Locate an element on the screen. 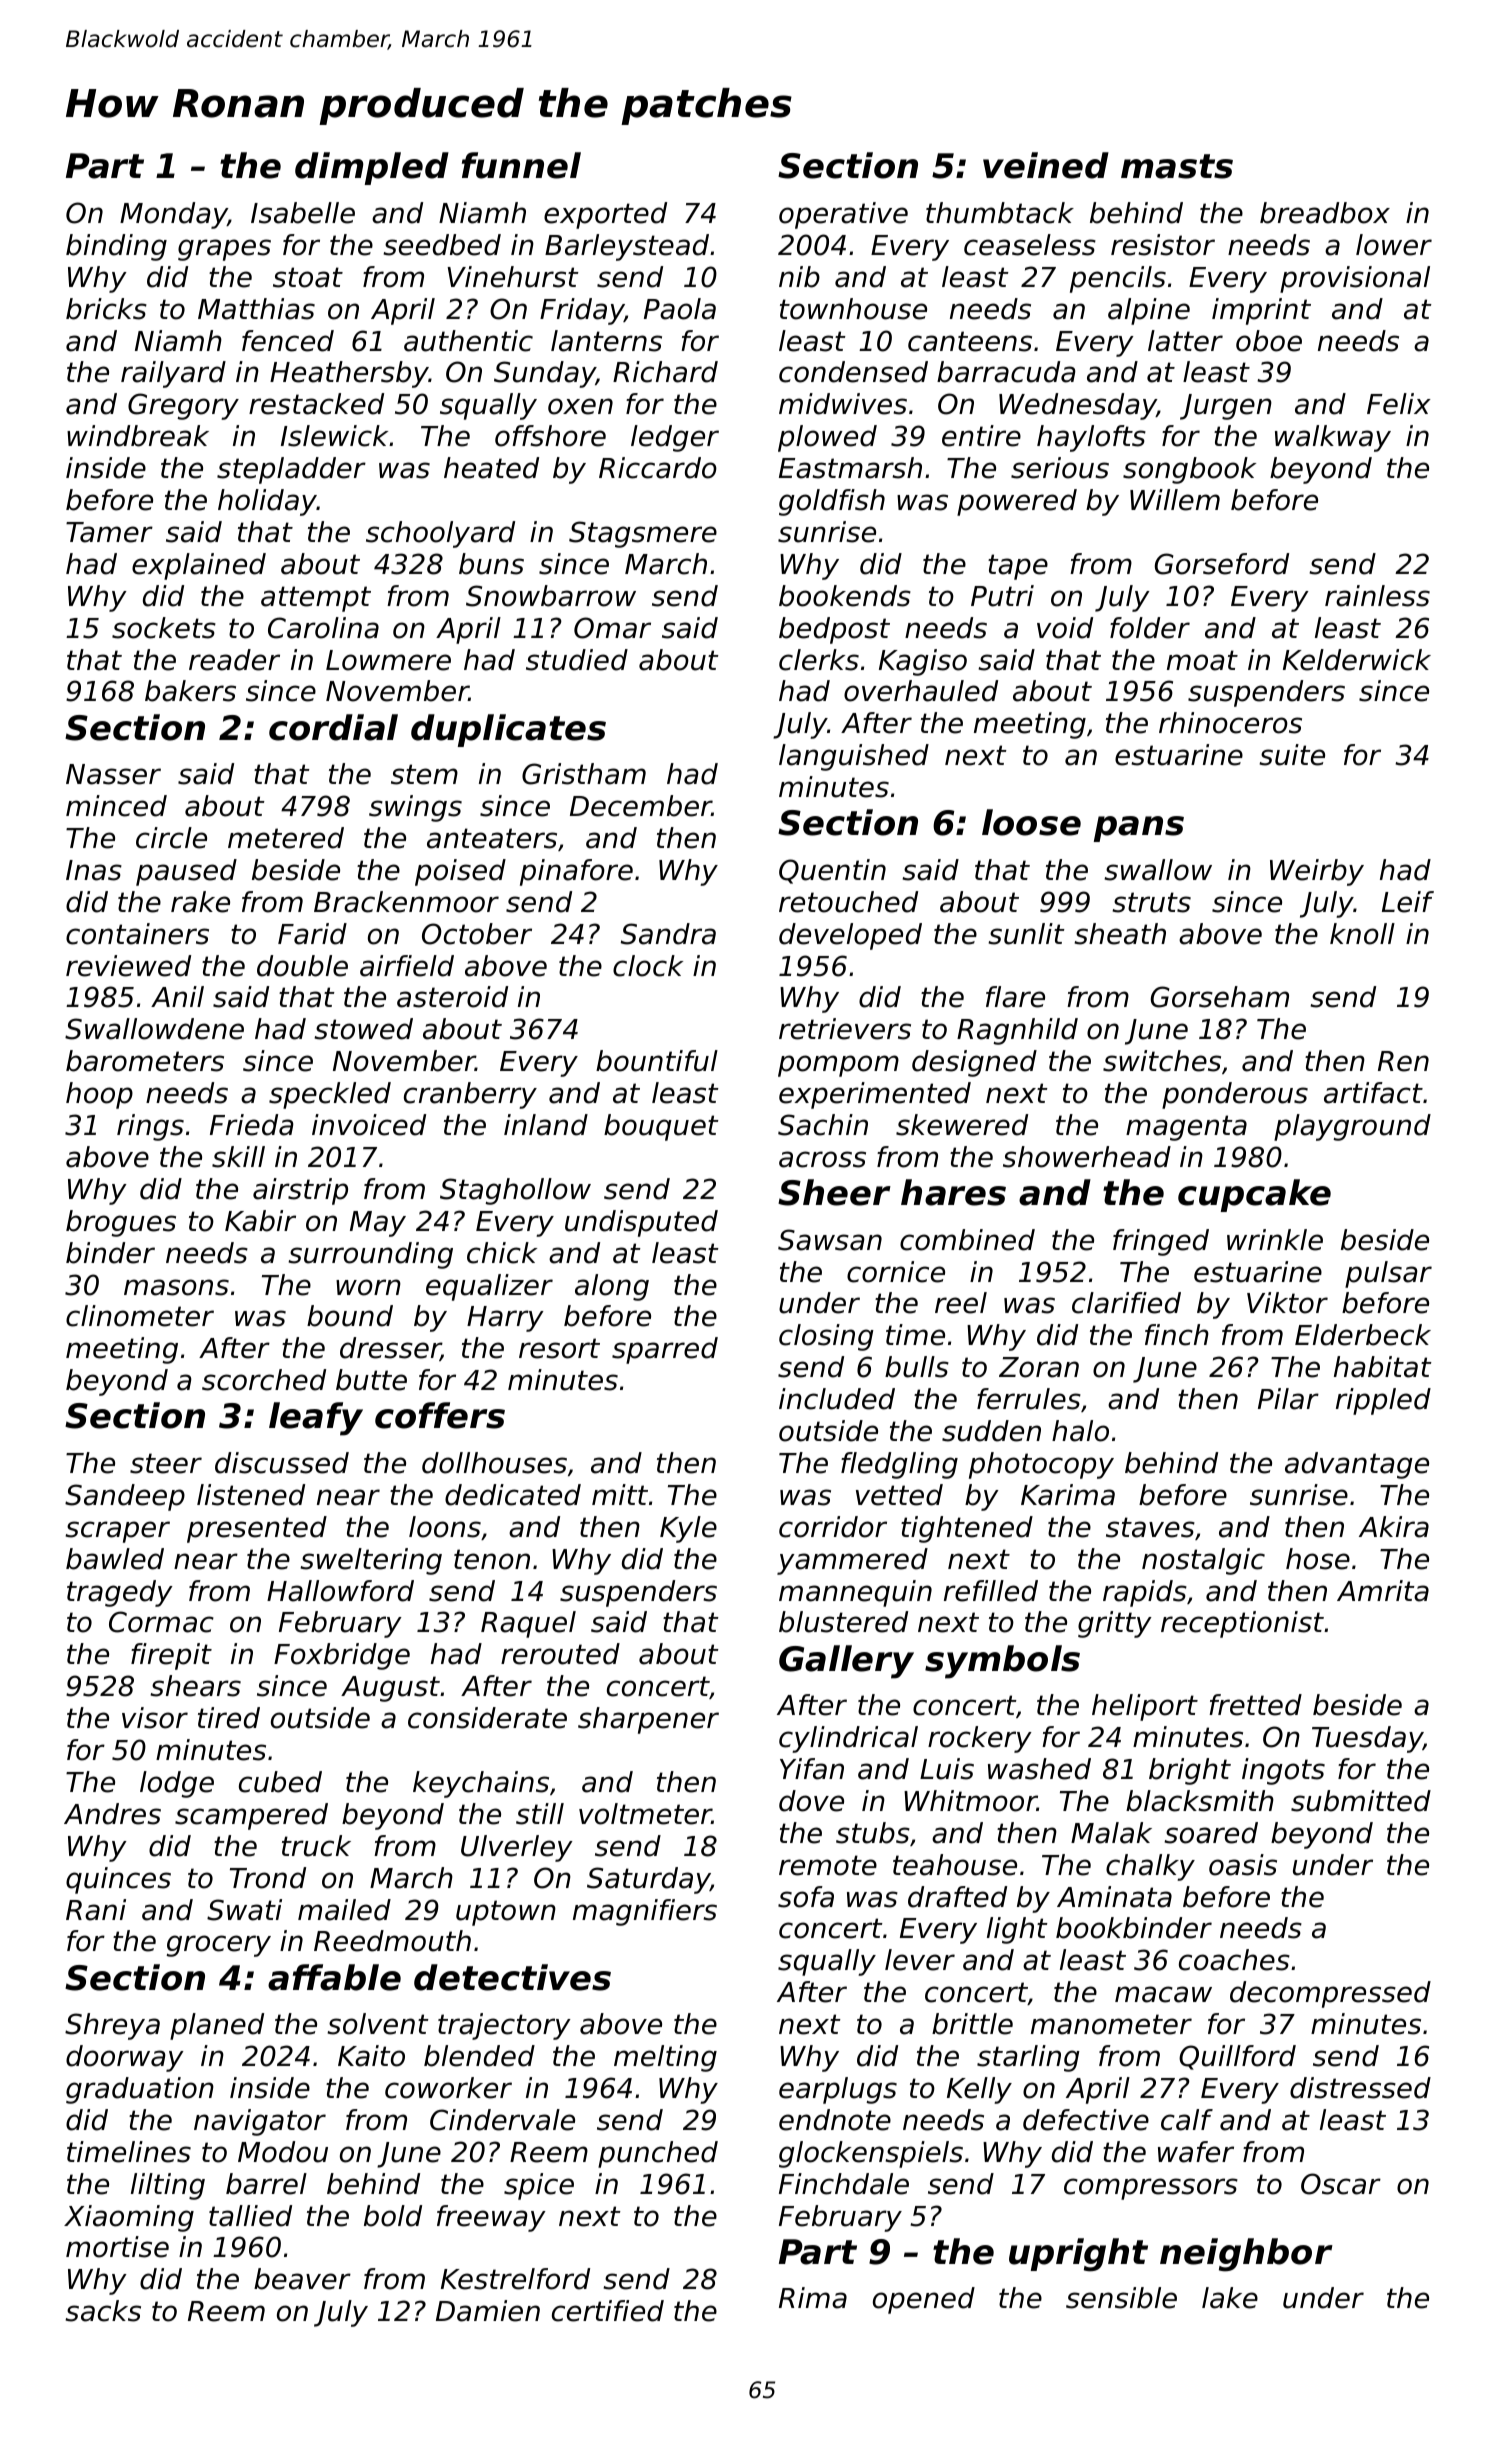 The image size is (1496, 2464). overhauled is located at coordinates (921, 691).
